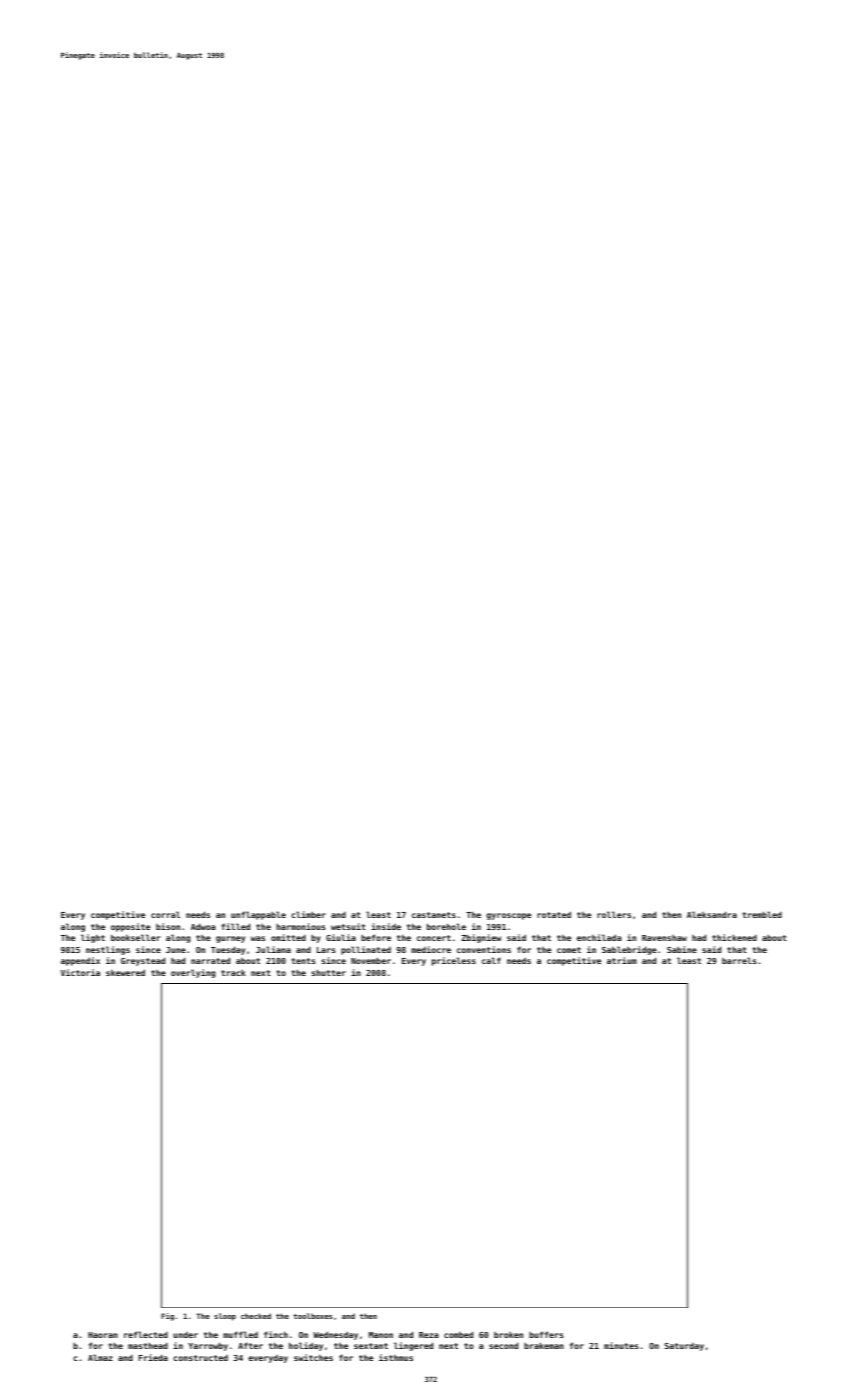 The height and width of the screenshot is (1400, 849). What do you see at coordinates (622, 960) in the screenshot?
I see `atrium` at bounding box center [622, 960].
